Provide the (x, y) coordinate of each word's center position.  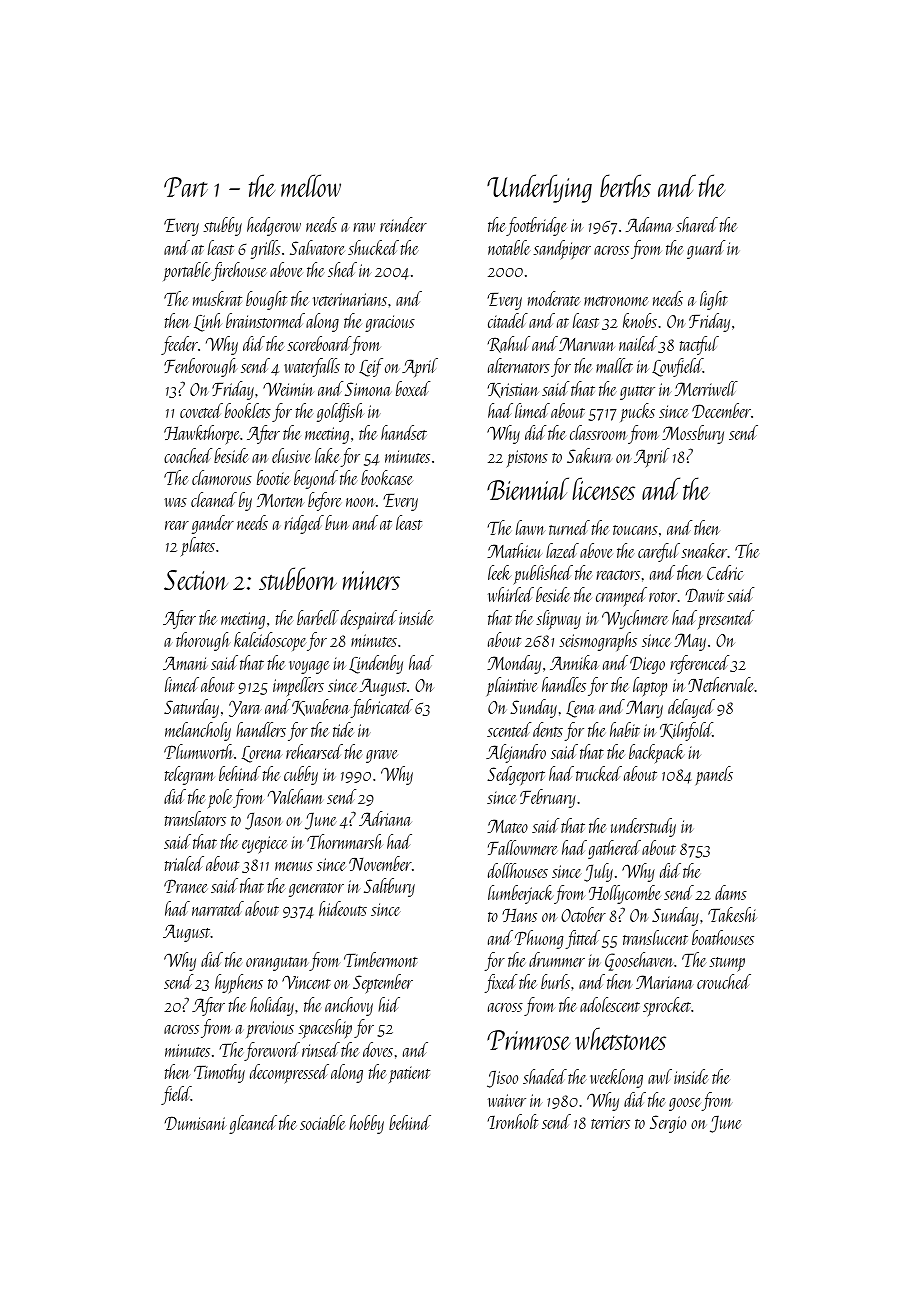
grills (266, 249)
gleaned (253, 1124)
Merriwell (706, 388)
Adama (649, 224)
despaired (369, 619)
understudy (643, 827)
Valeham (295, 796)
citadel (508, 320)
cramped (621, 597)
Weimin (288, 389)
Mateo (507, 826)
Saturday (191, 708)
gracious (390, 323)
